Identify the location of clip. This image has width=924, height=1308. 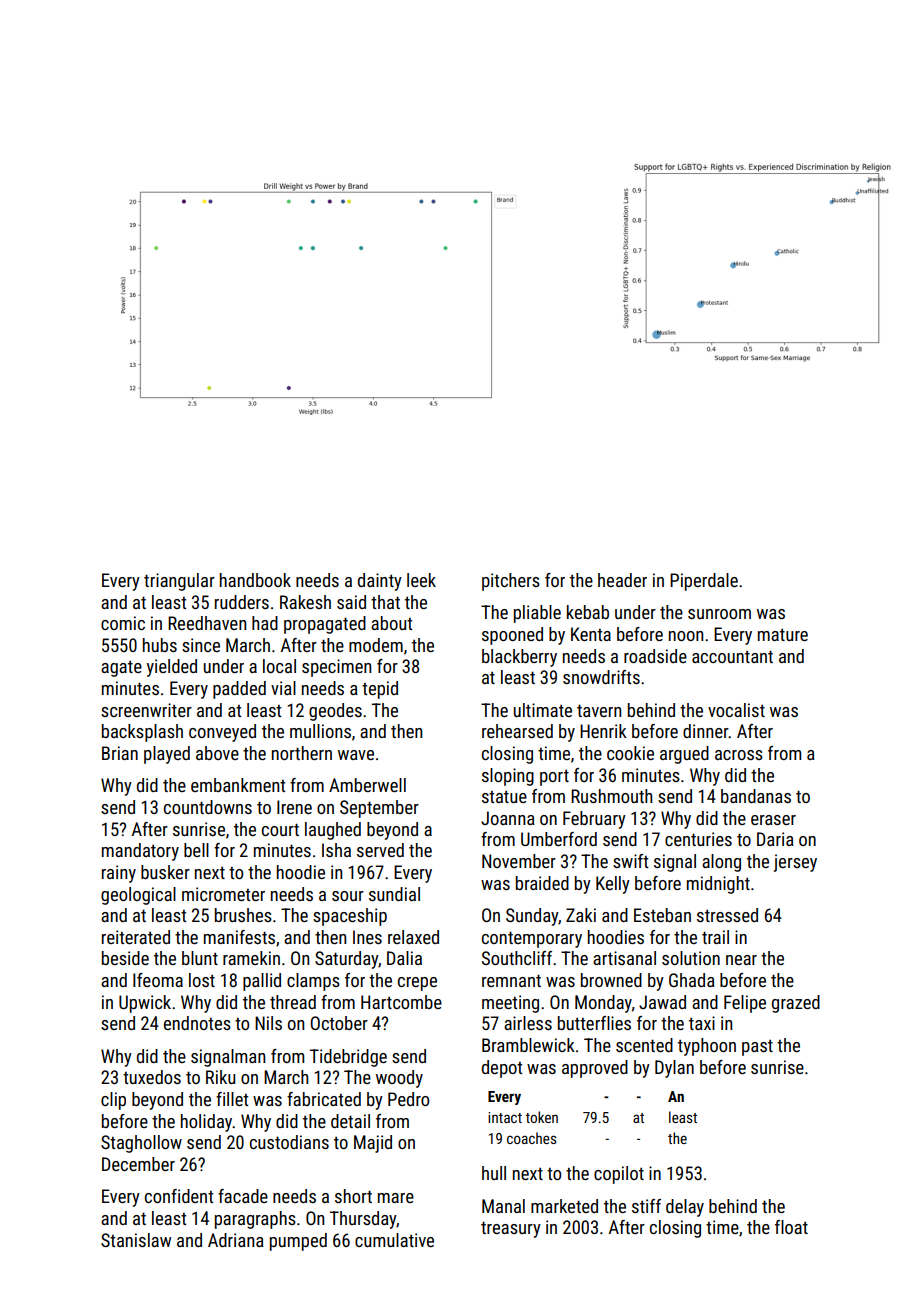
(113, 1101).
